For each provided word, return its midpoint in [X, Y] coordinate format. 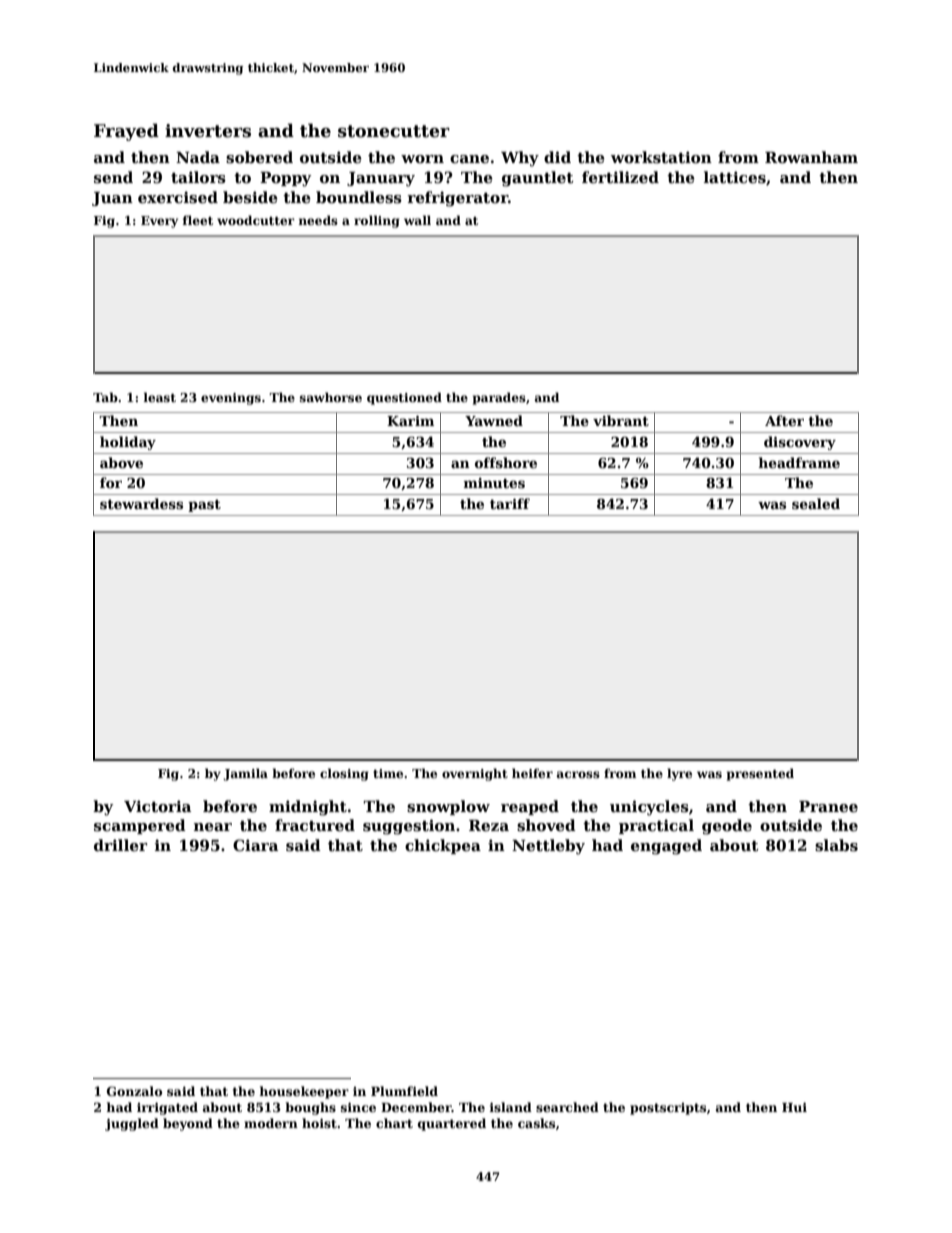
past [204, 506]
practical [656, 826]
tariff [510, 503]
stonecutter [394, 131]
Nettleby [548, 847]
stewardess [141, 503]
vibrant [621, 420]
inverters [208, 131]
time [388, 773]
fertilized [620, 177]
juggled [132, 1124]
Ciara [255, 845]
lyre [679, 774]
